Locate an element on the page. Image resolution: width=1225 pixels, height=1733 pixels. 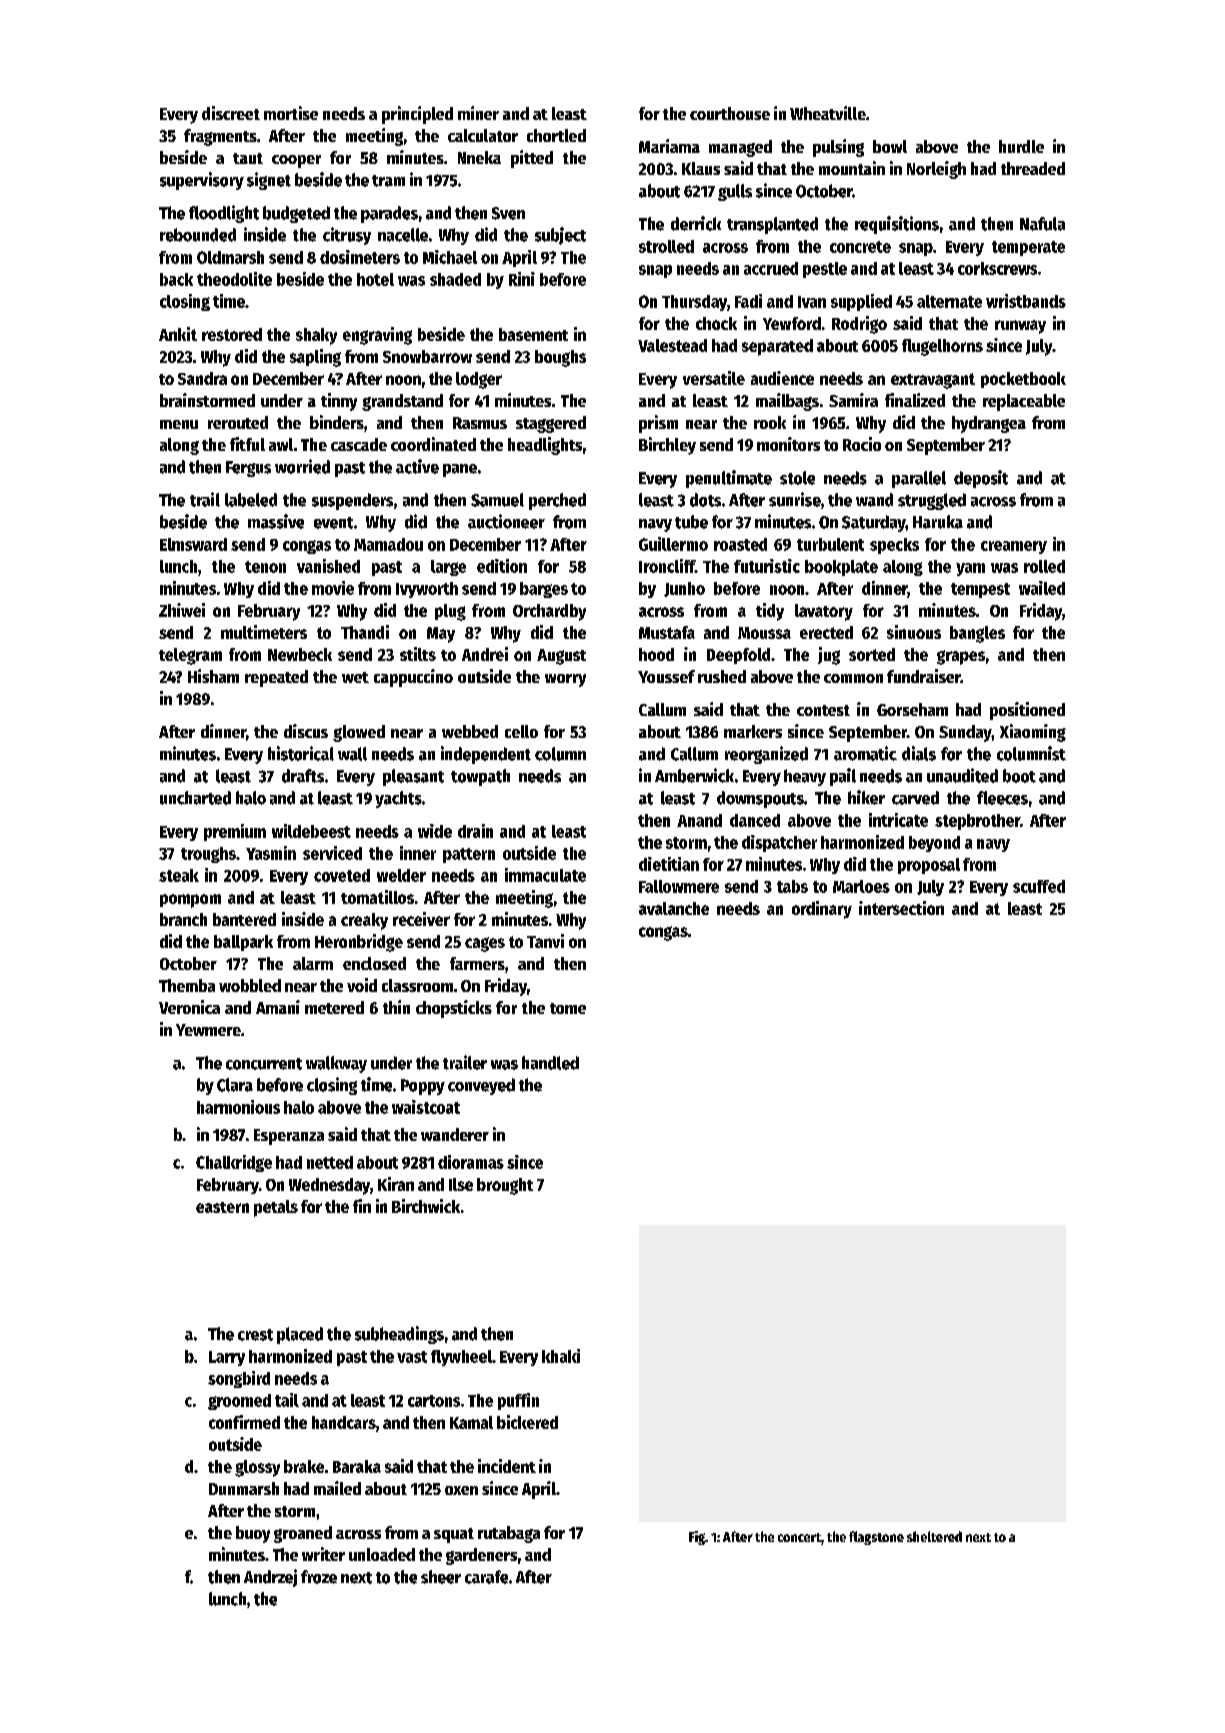
signet is located at coordinates (269, 181).
